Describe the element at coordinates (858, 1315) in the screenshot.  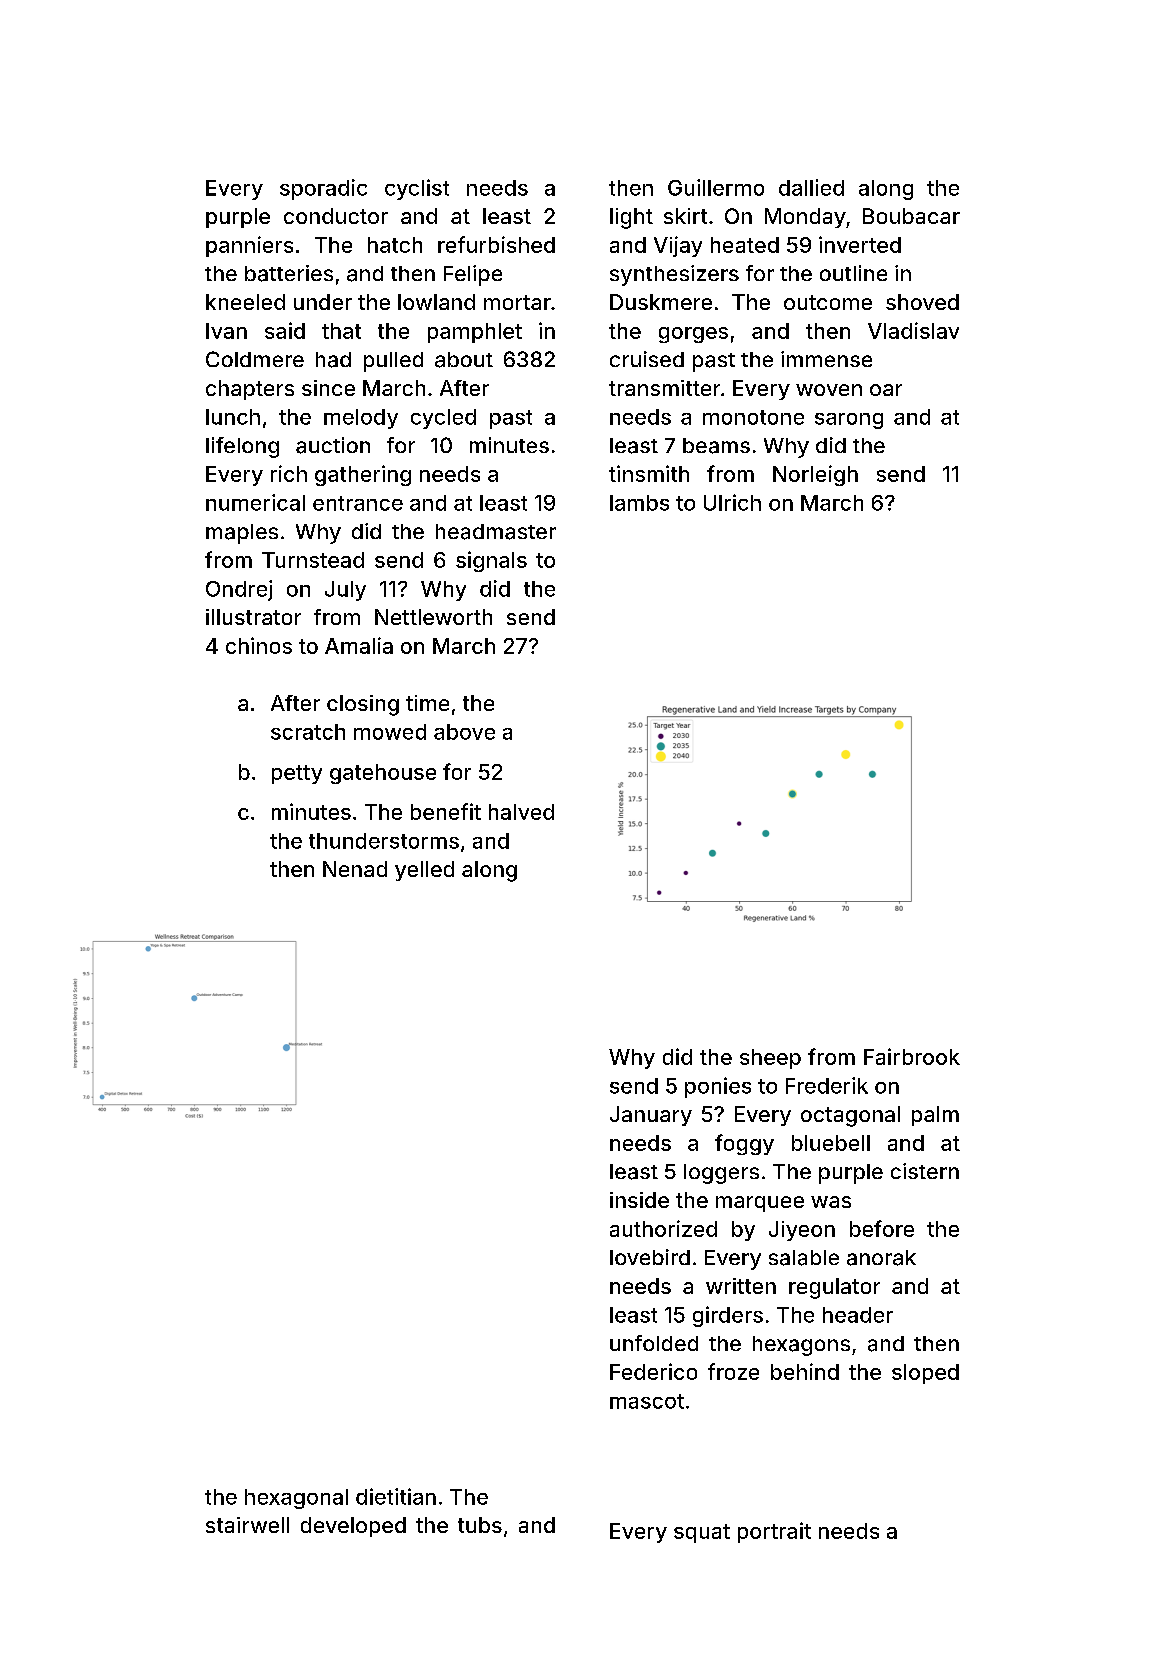
I see `header` at that location.
